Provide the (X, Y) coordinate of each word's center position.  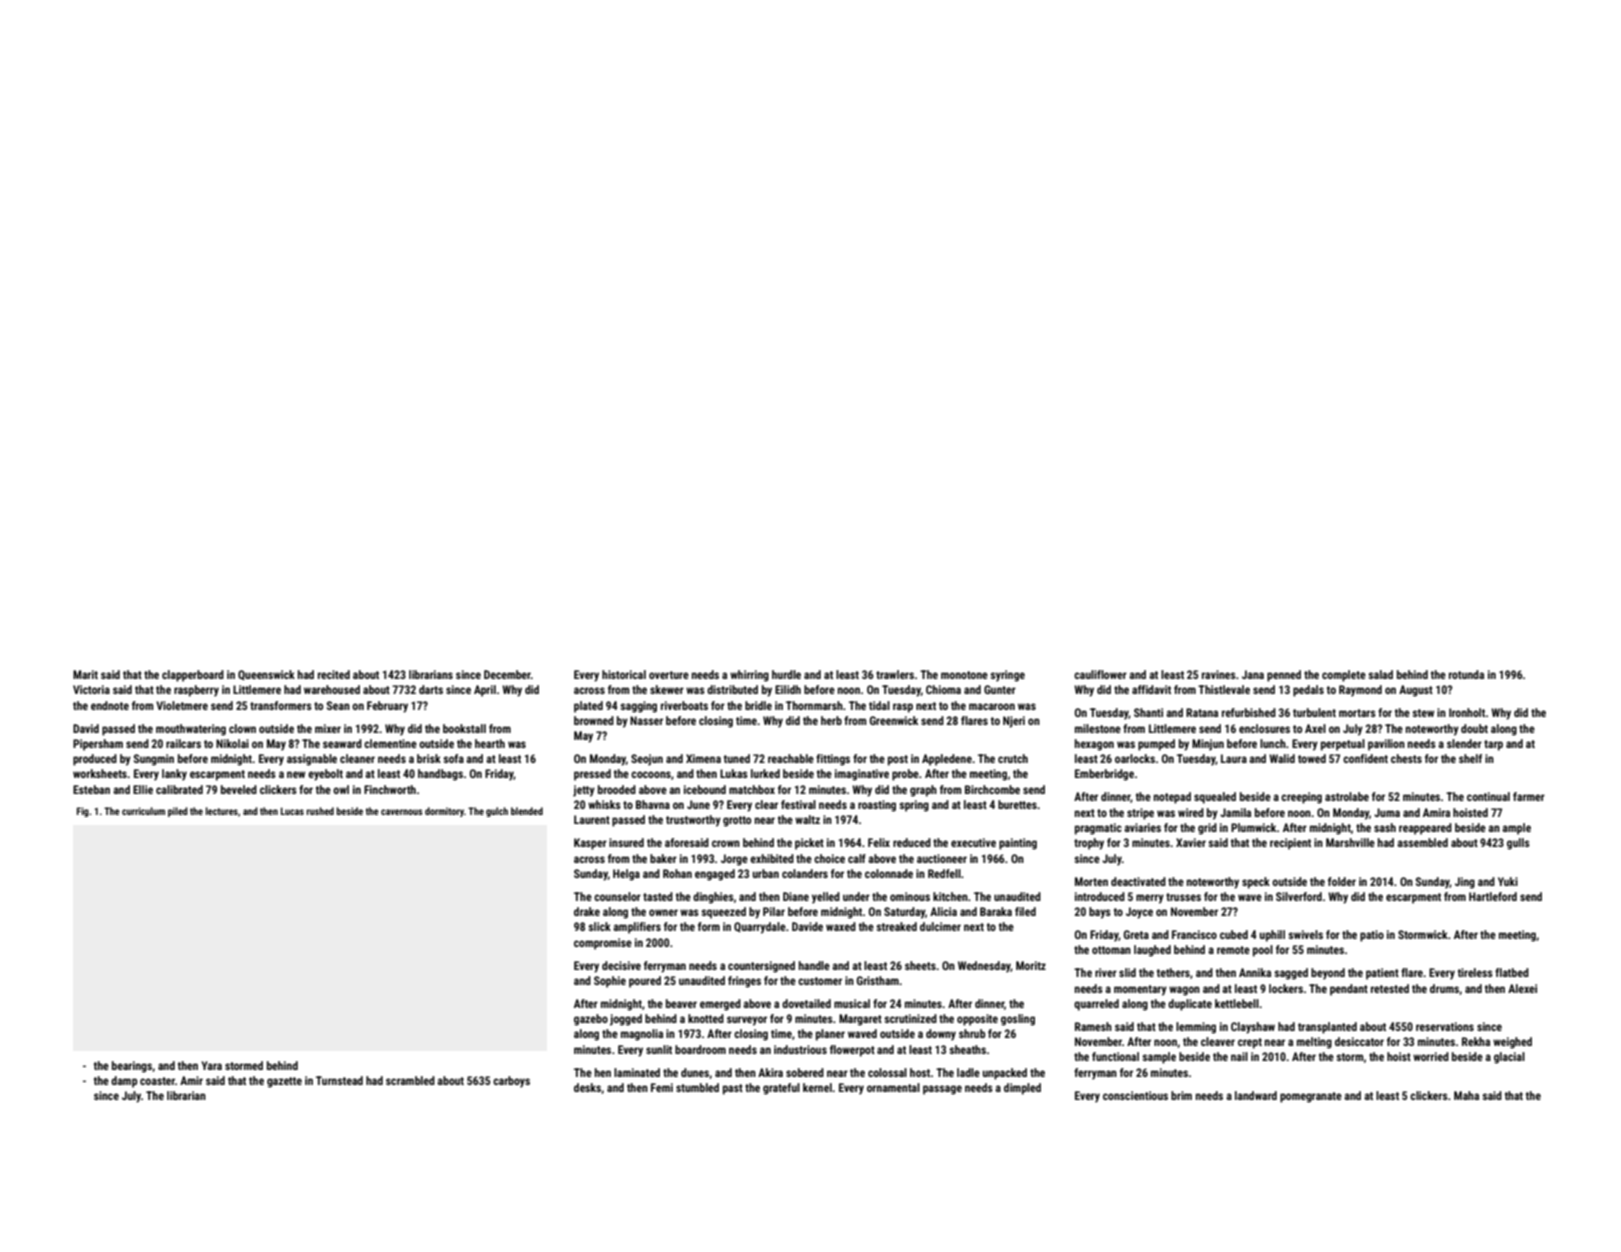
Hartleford (1493, 896)
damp (124, 1082)
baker (663, 858)
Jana (1253, 674)
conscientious (1135, 1095)
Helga (626, 875)
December (507, 674)
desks (588, 1088)
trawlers (895, 674)
